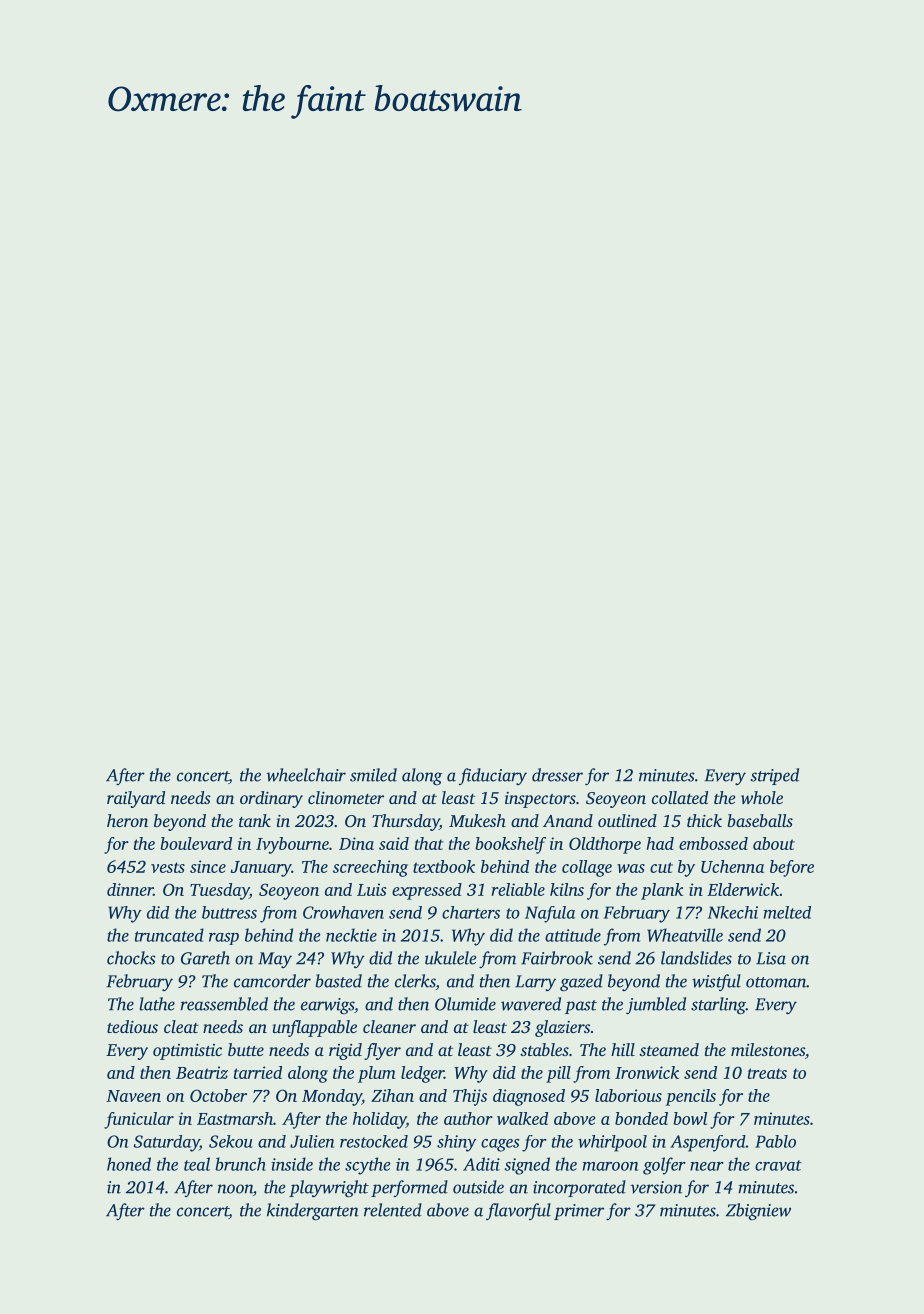 Image resolution: width=924 pixels, height=1314 pixels. Describe the element at coordinates (767, 1073) in the page. I see `treats` at that location.
